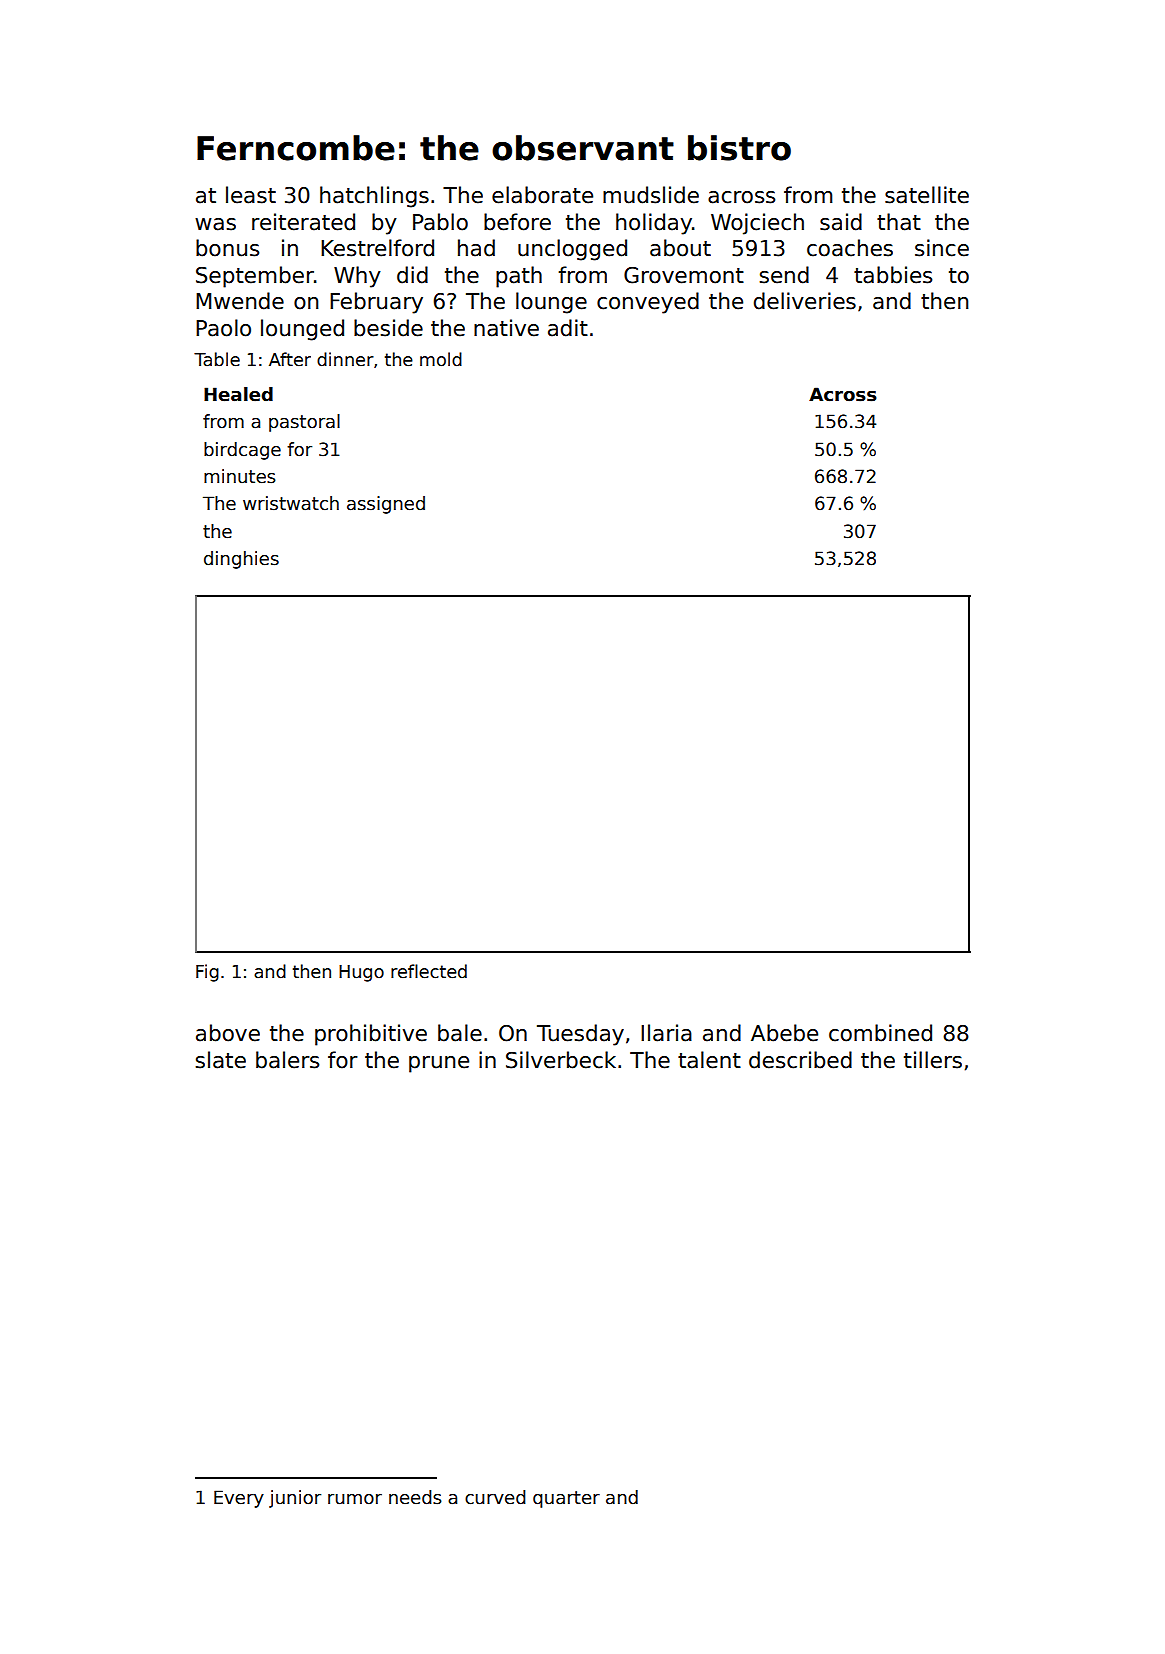  What do you see at coordinates (251, 195) in the page?
I see `least` at bounding box center [251, 195].
